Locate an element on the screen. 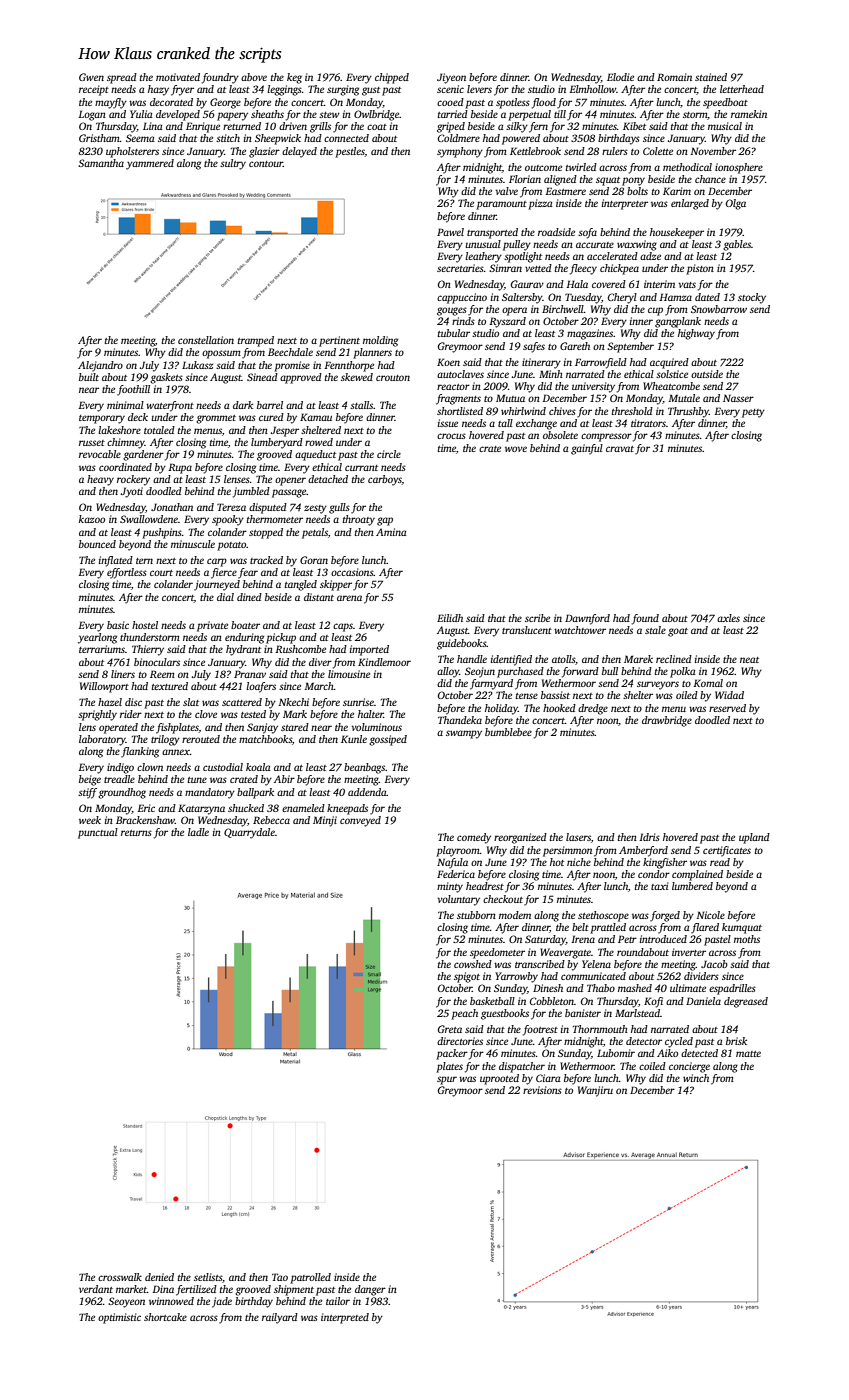 This screenshot has height=1400, width=849. stained is located at coordinates (711, 77).
